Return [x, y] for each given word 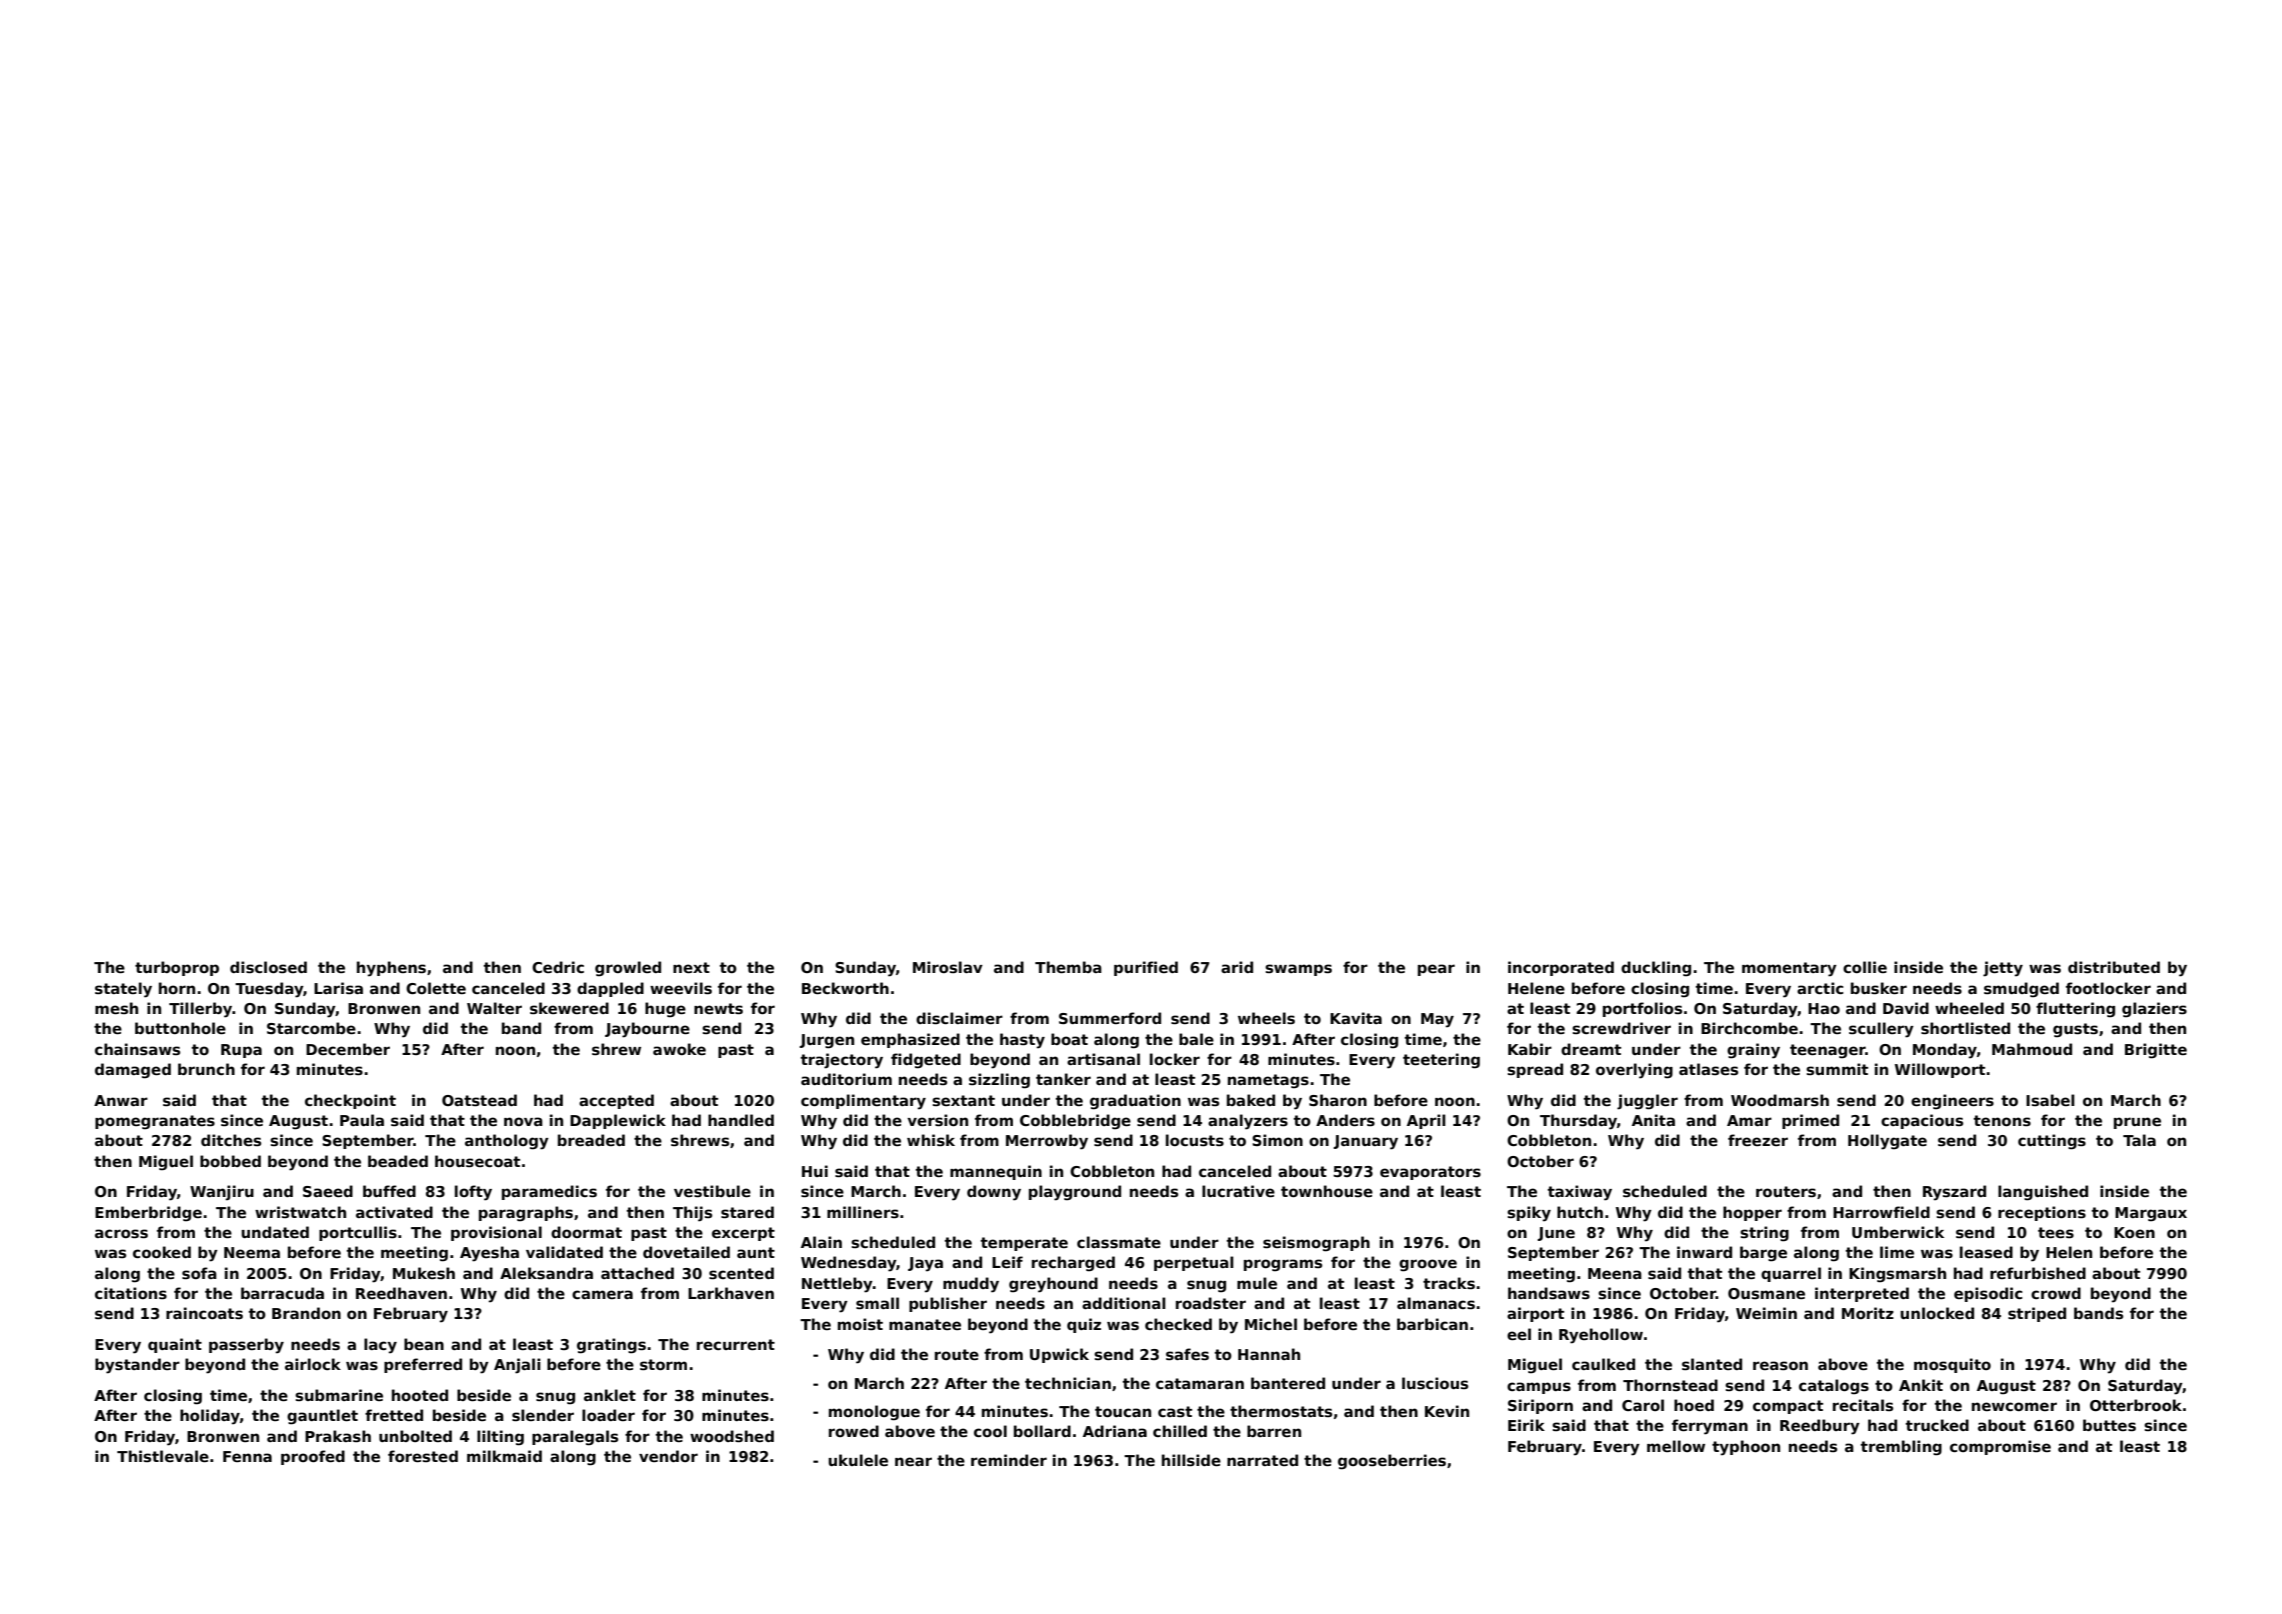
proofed [313, 1457]
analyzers [1248, 1122]
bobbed [230, 1161]
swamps [1298, 970]
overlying [1634, 1071]
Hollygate [1887, 1142]
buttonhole [180, 1028]
